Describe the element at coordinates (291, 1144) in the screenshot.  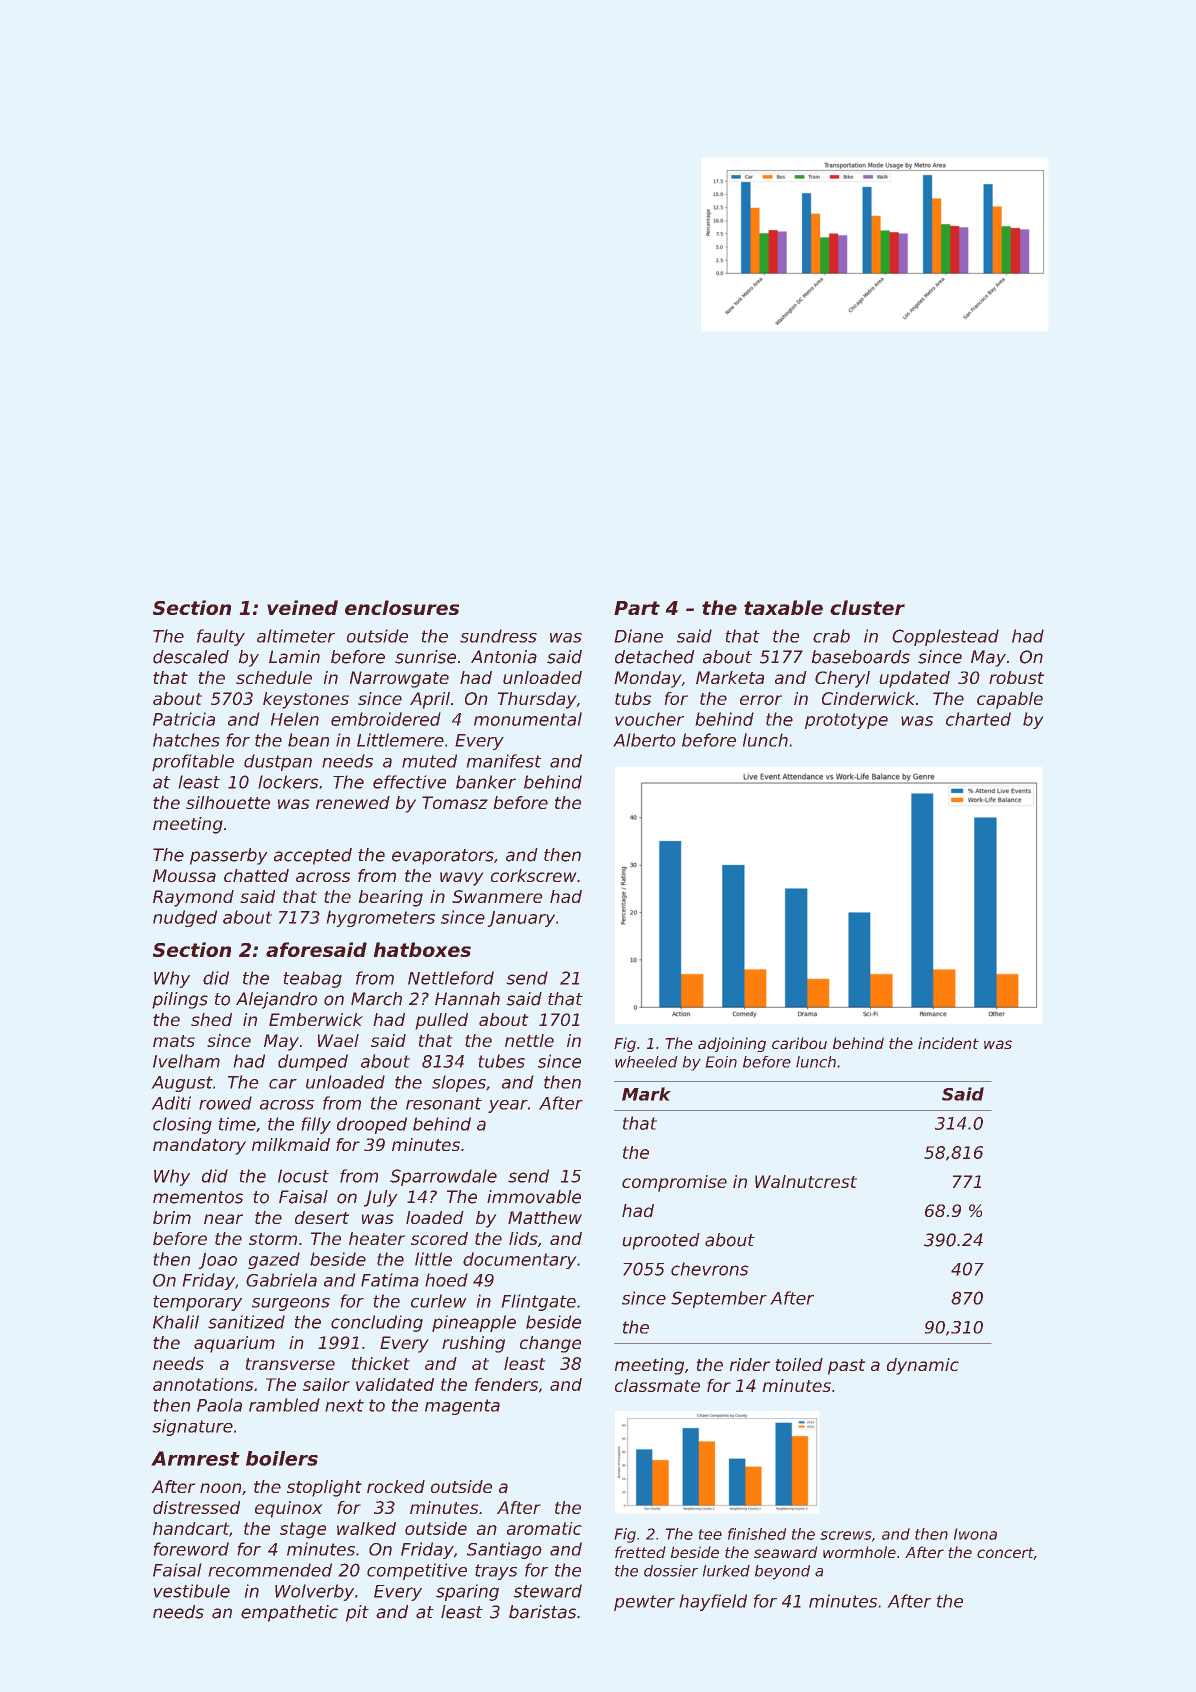
I see `milkmaid` at that location.
